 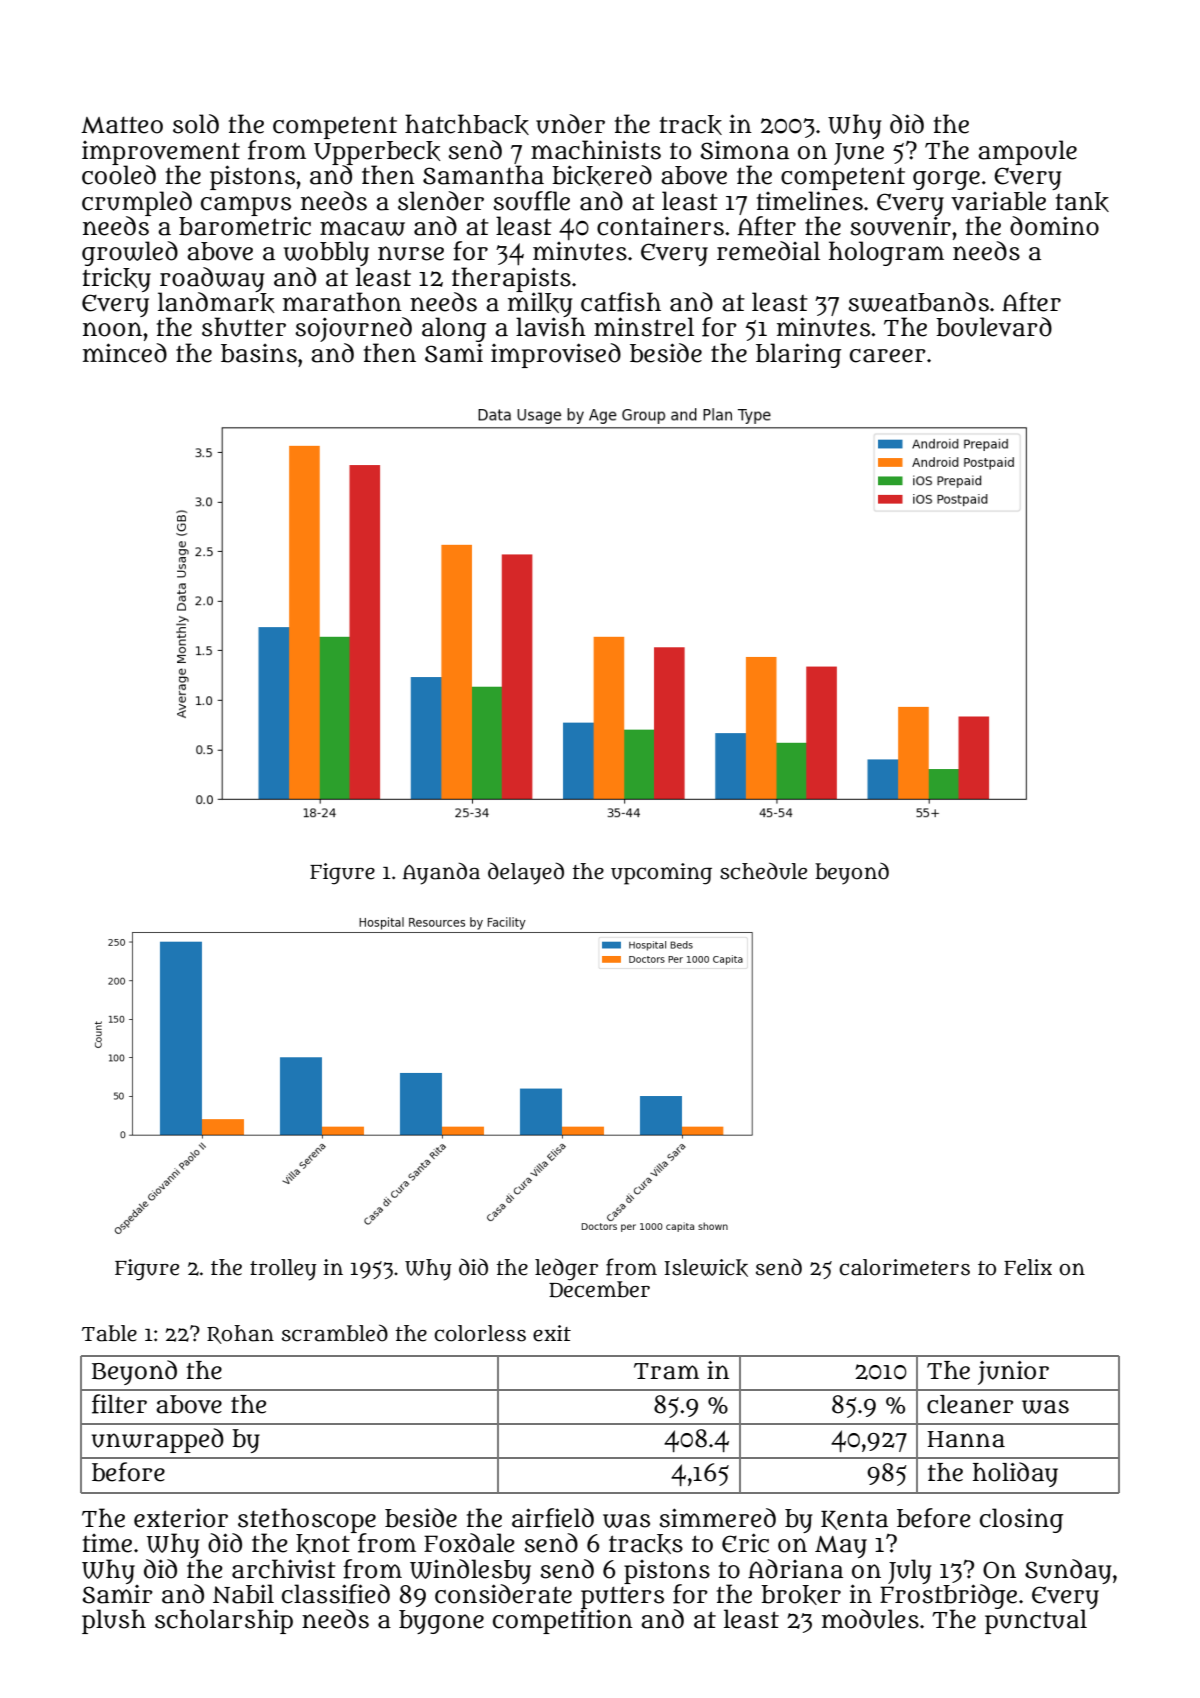 What do you see at coordinates (900, 226) in the screenshot?
I see `souvenir` at bounding box center [900, 226].
